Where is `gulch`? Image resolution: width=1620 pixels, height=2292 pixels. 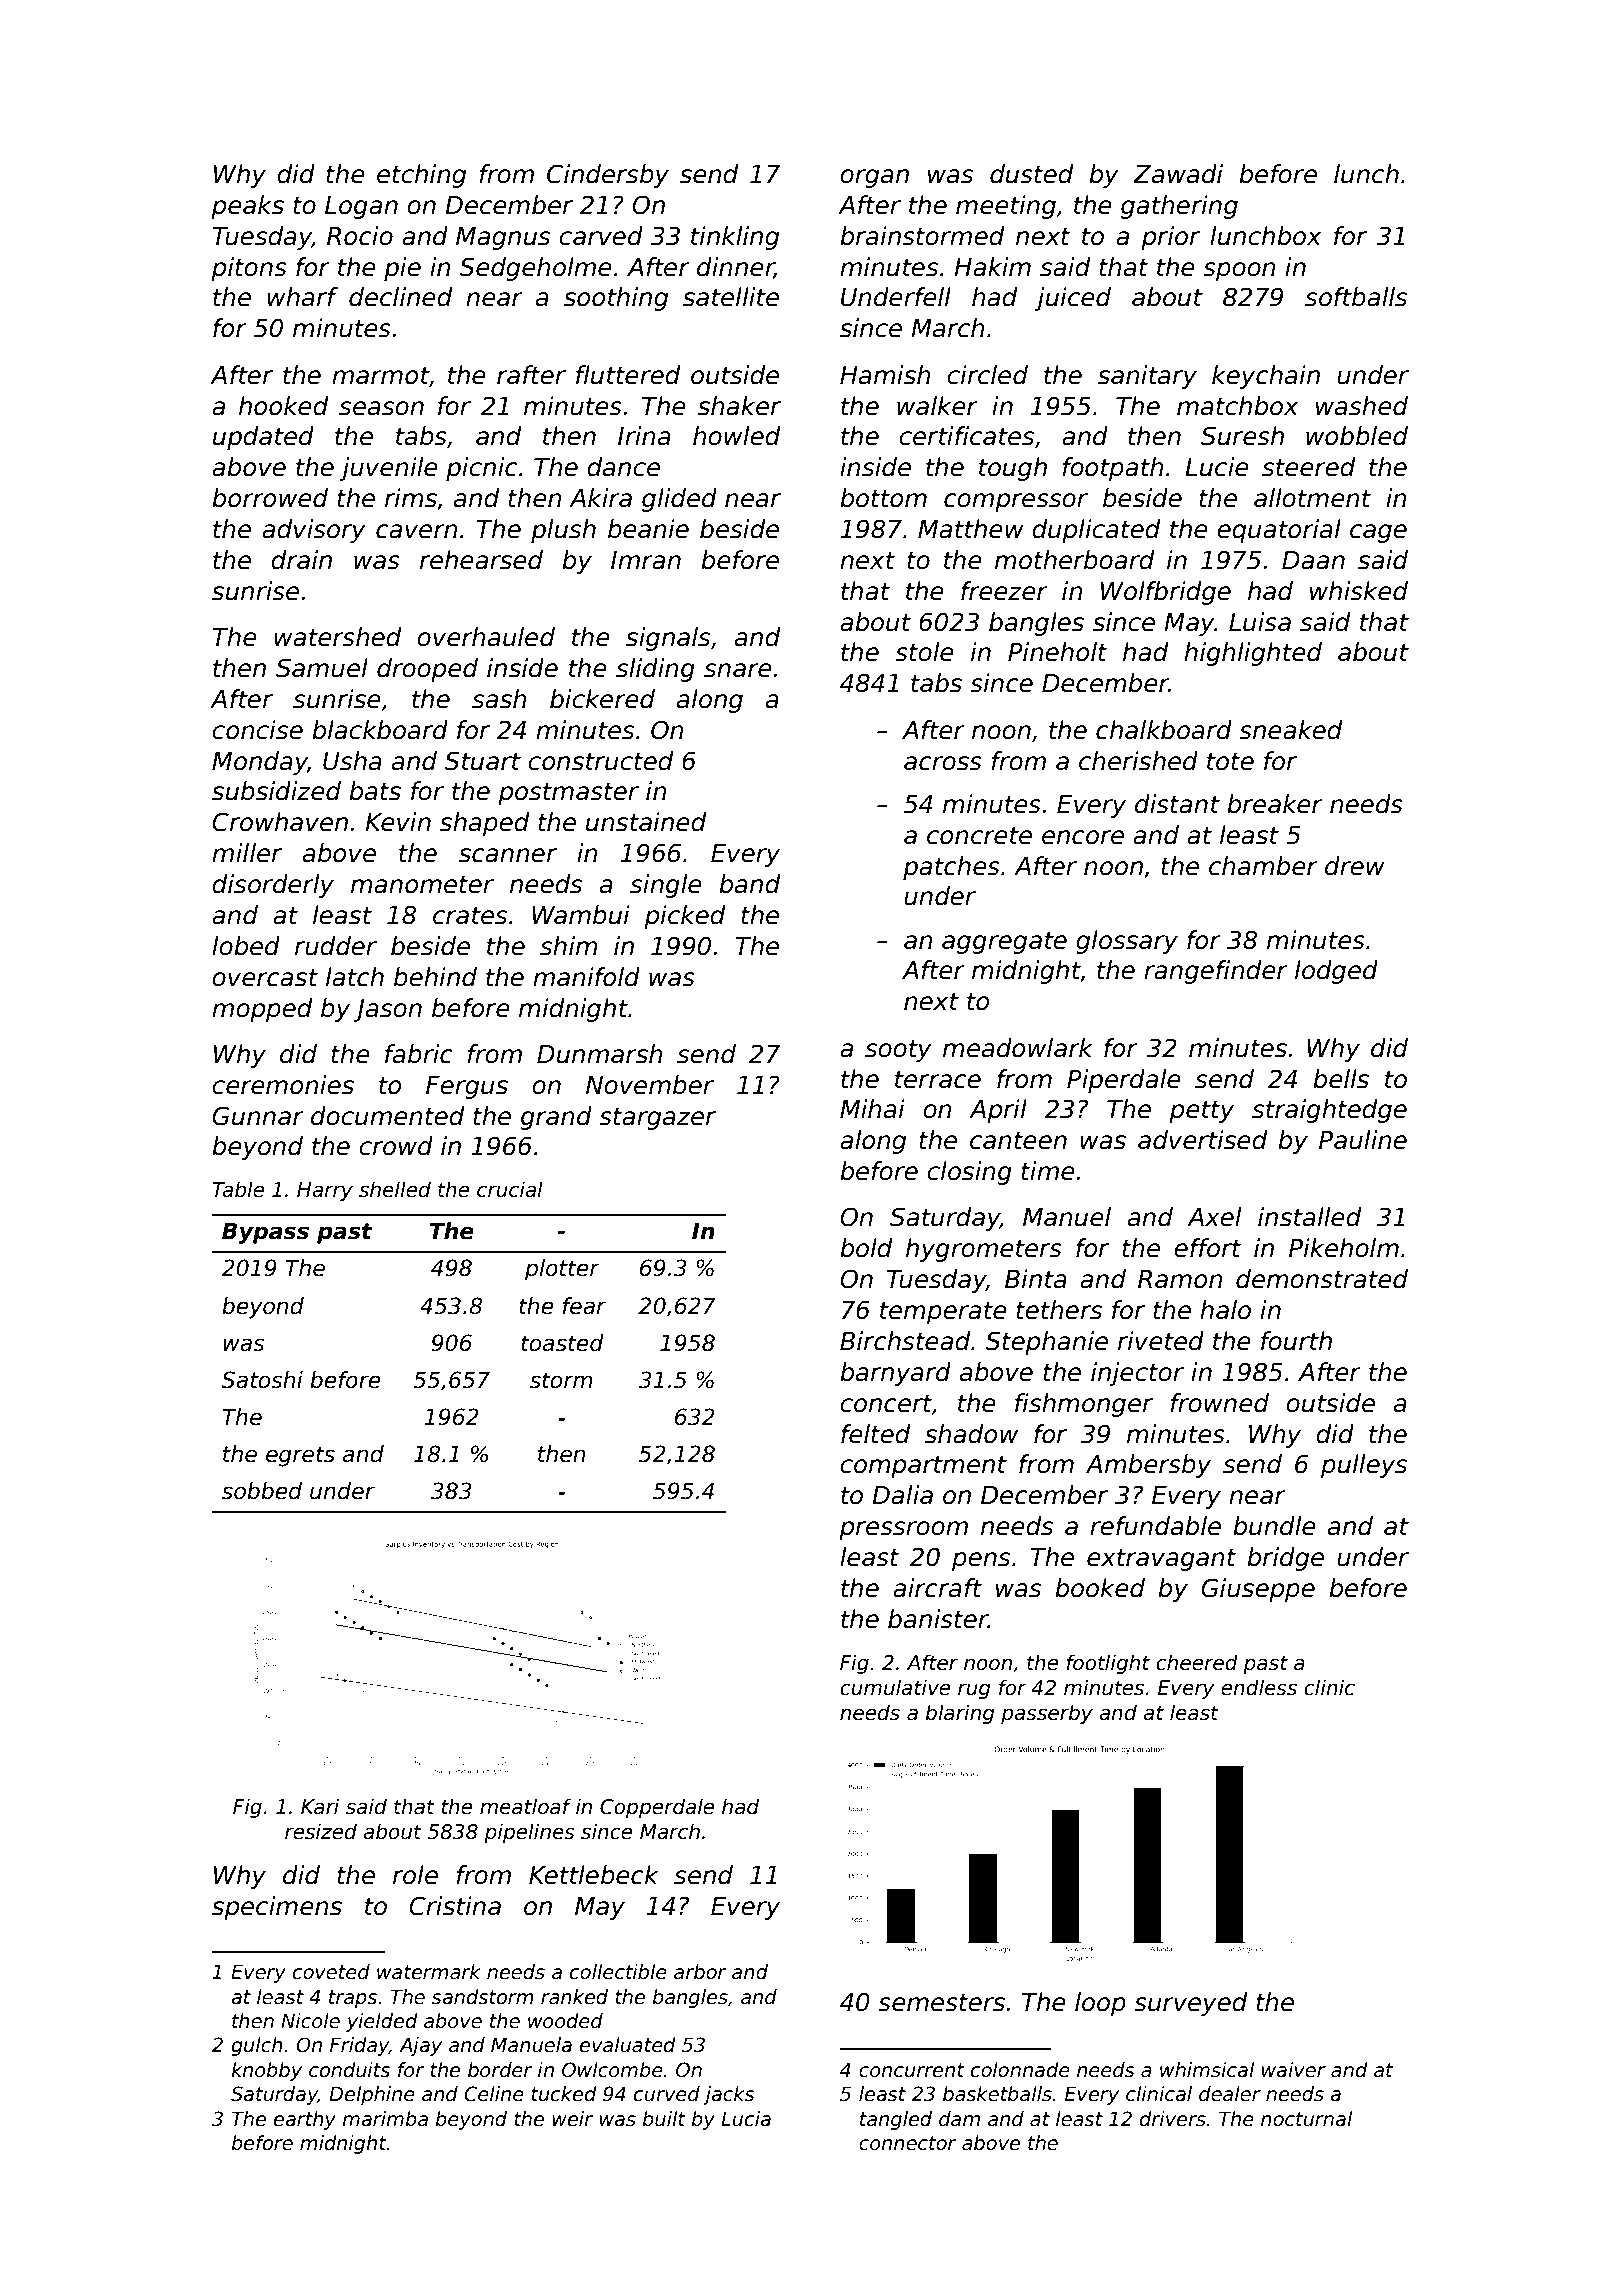
gulch is located at coordinates (257, 2046).
